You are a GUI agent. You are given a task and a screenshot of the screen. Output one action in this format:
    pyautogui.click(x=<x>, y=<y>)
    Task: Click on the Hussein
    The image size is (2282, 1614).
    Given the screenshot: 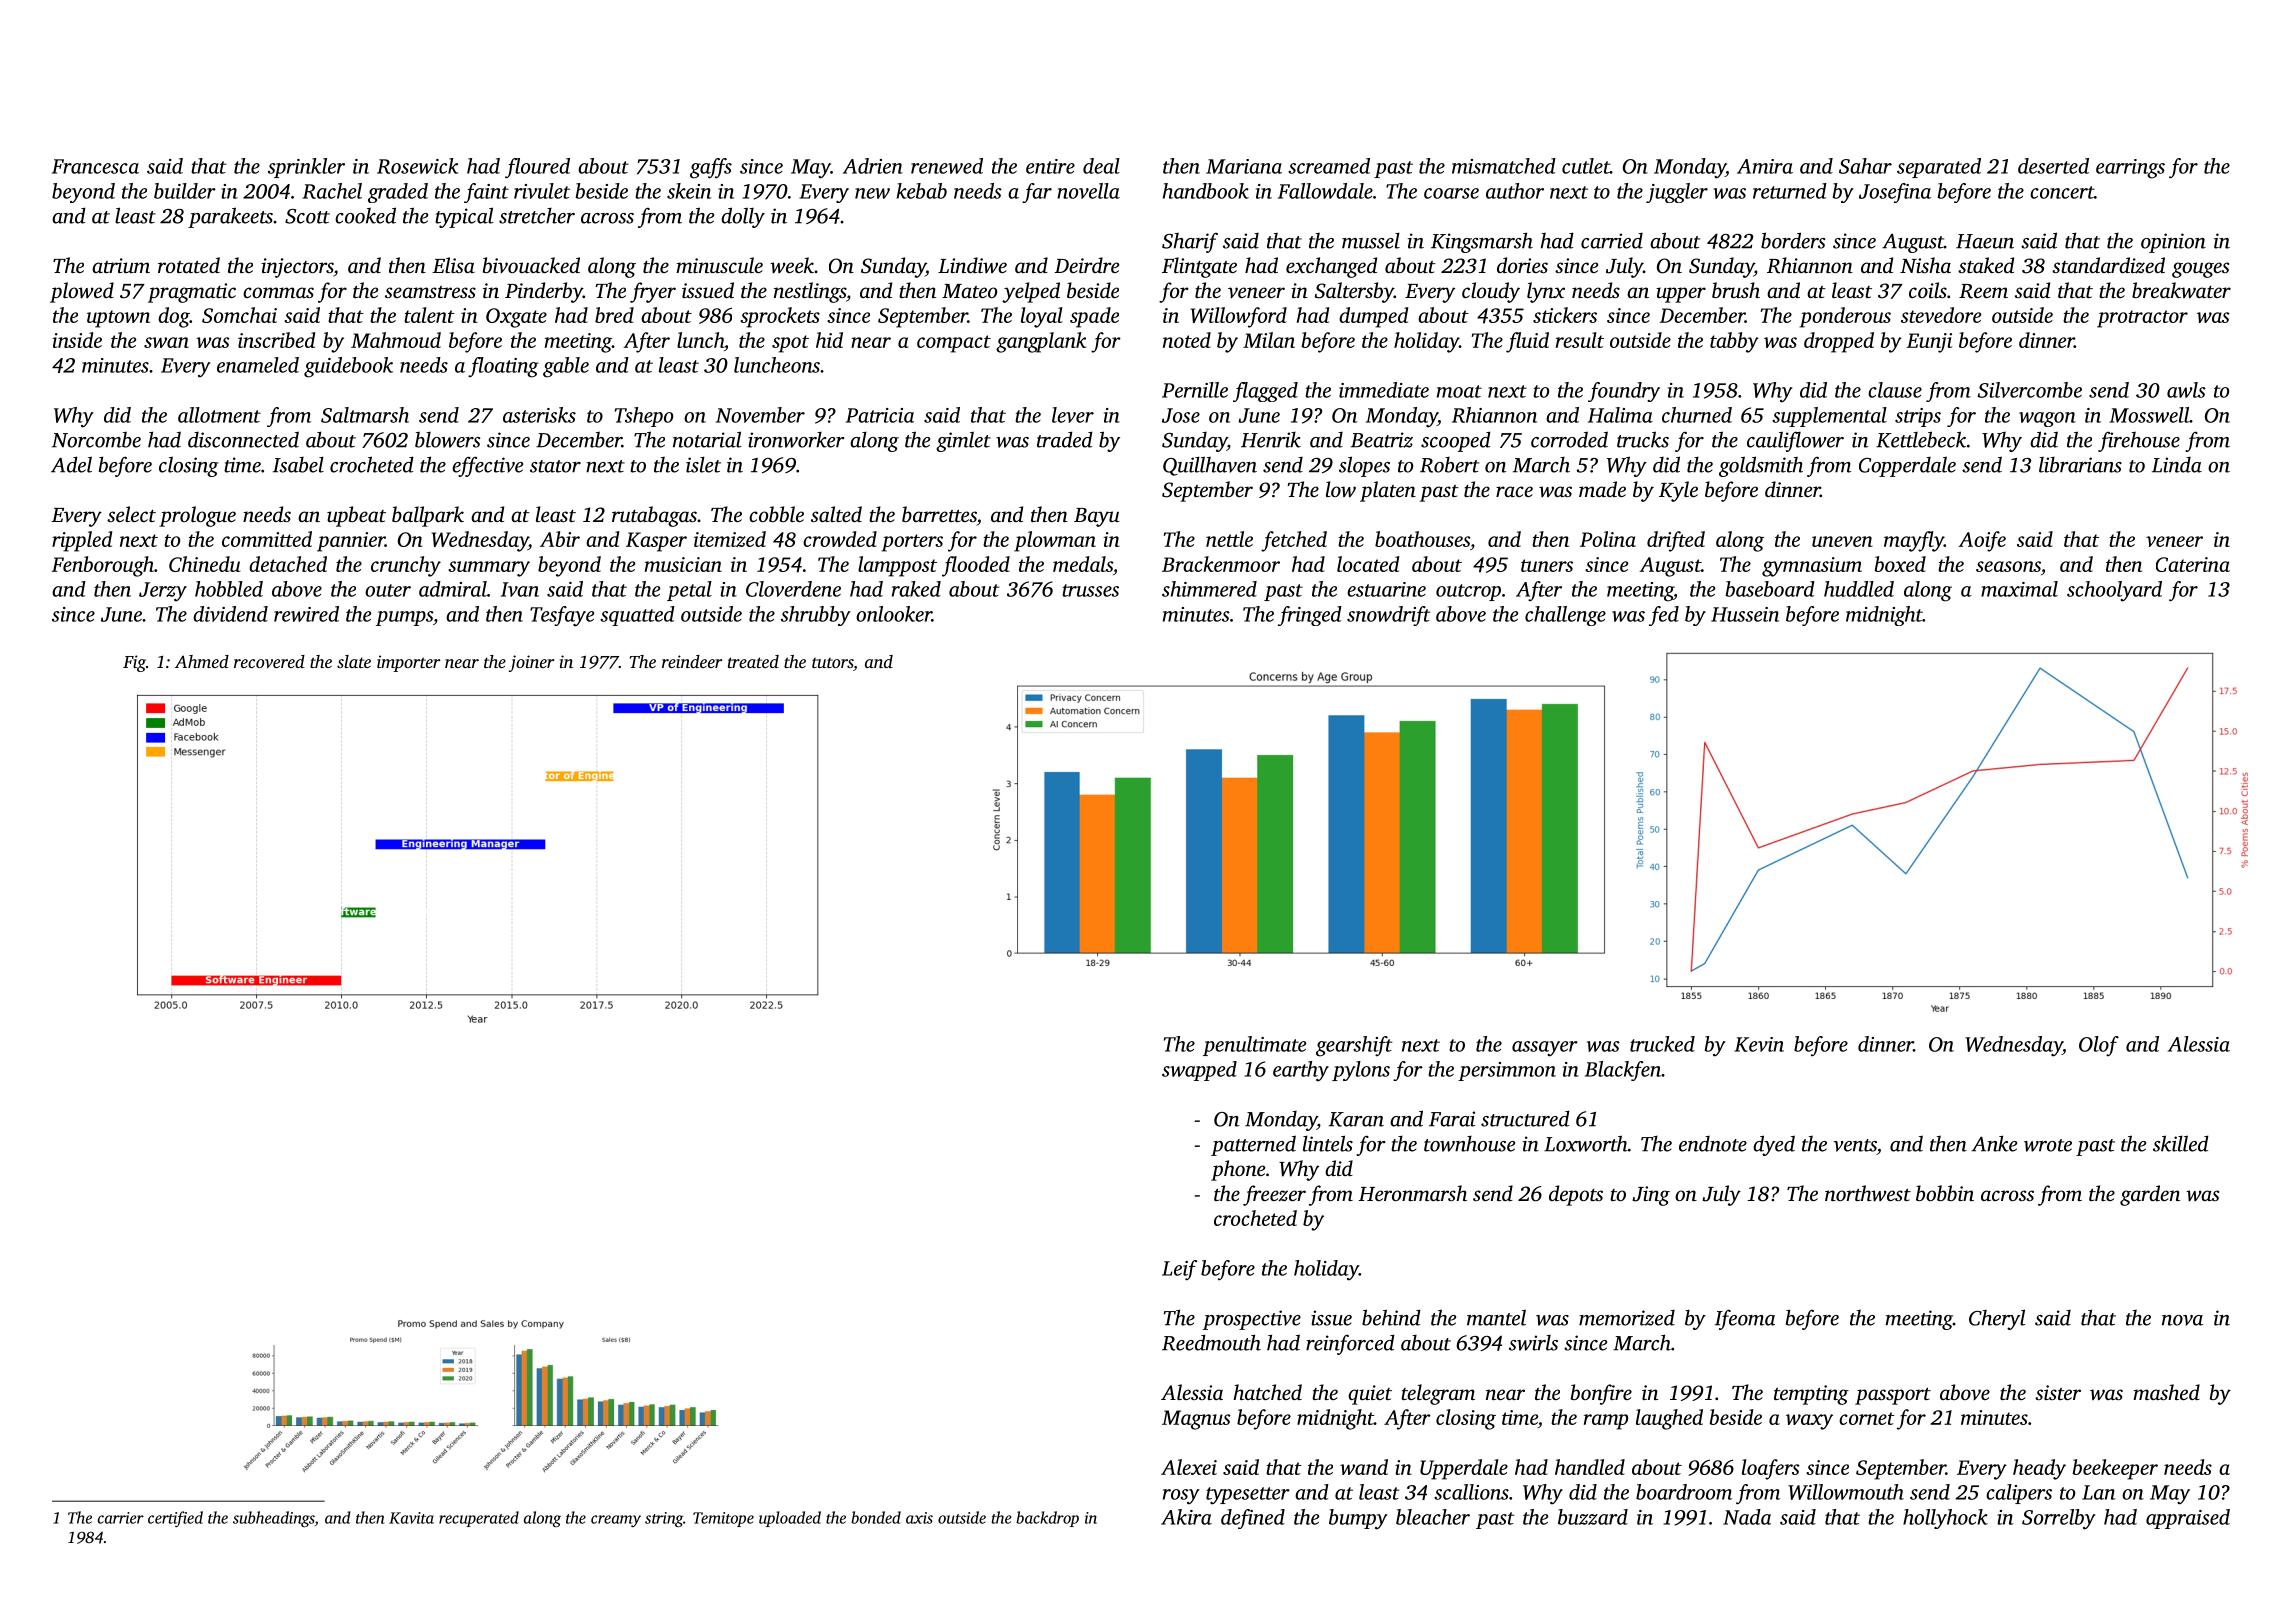 What is the action you would take?
    pyautogui.click(x=1745, y=614)
